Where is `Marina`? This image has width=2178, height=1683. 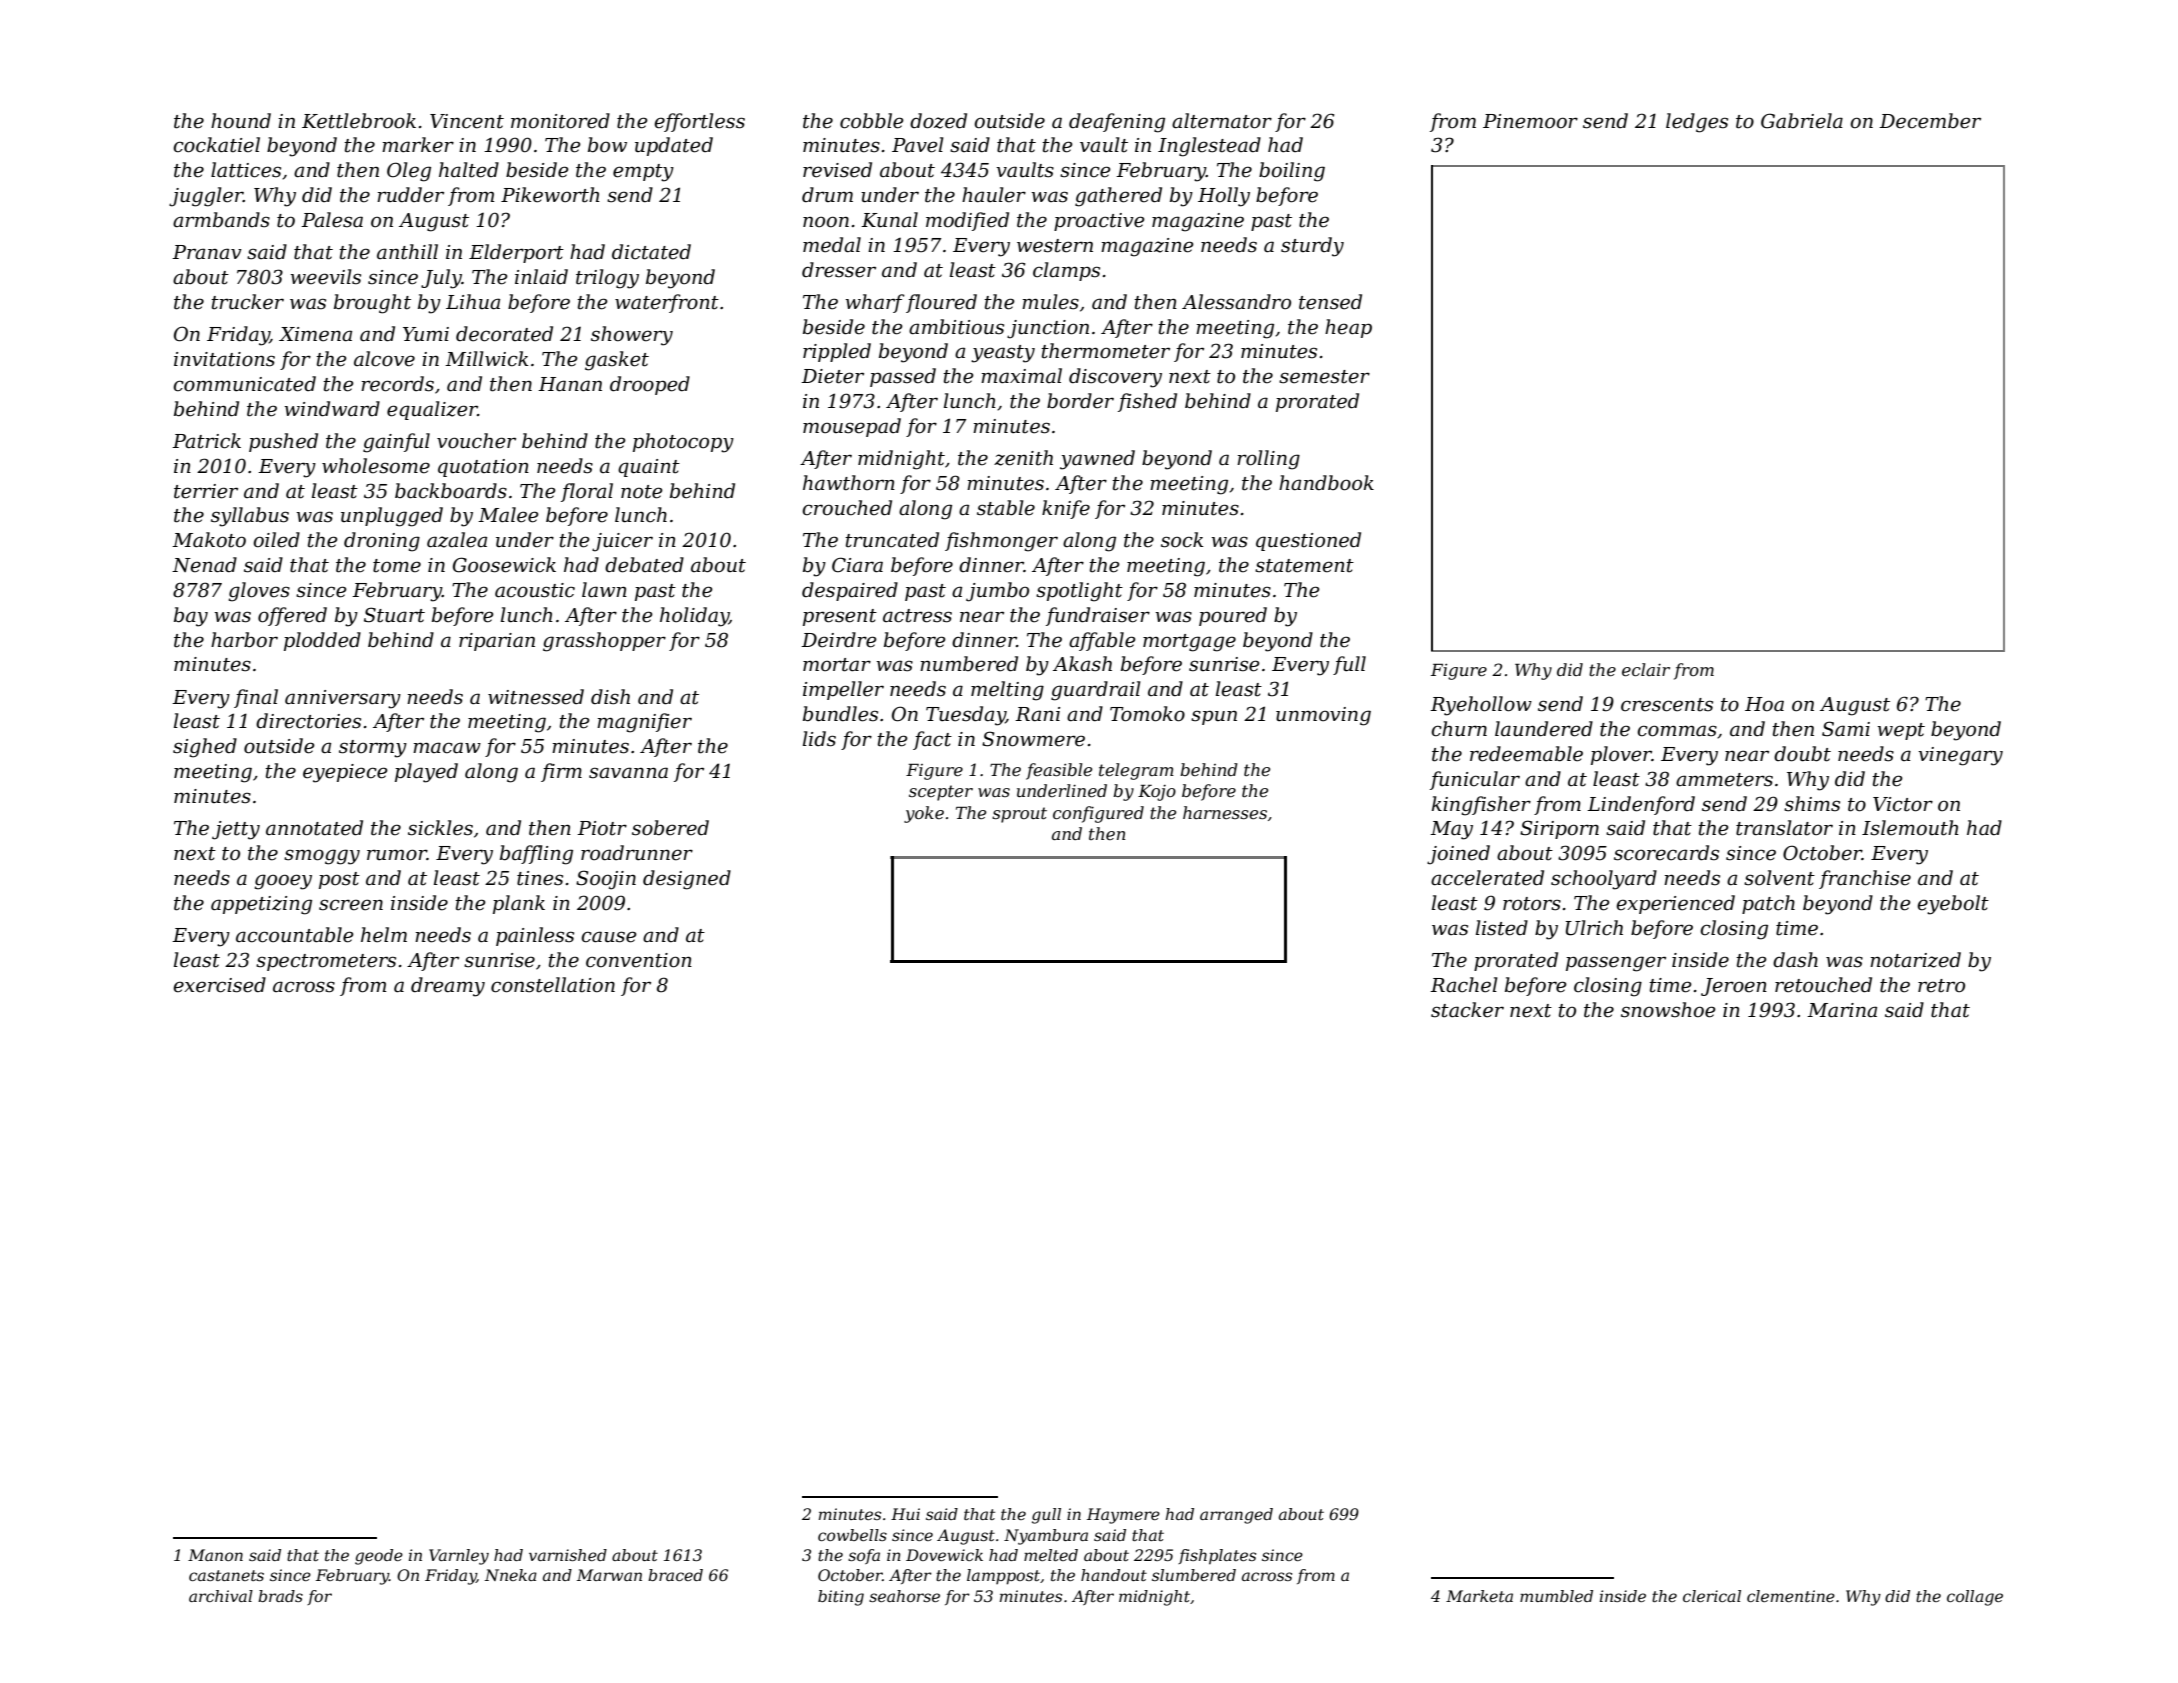 Marina is located at coordinates (1842, 1010).
